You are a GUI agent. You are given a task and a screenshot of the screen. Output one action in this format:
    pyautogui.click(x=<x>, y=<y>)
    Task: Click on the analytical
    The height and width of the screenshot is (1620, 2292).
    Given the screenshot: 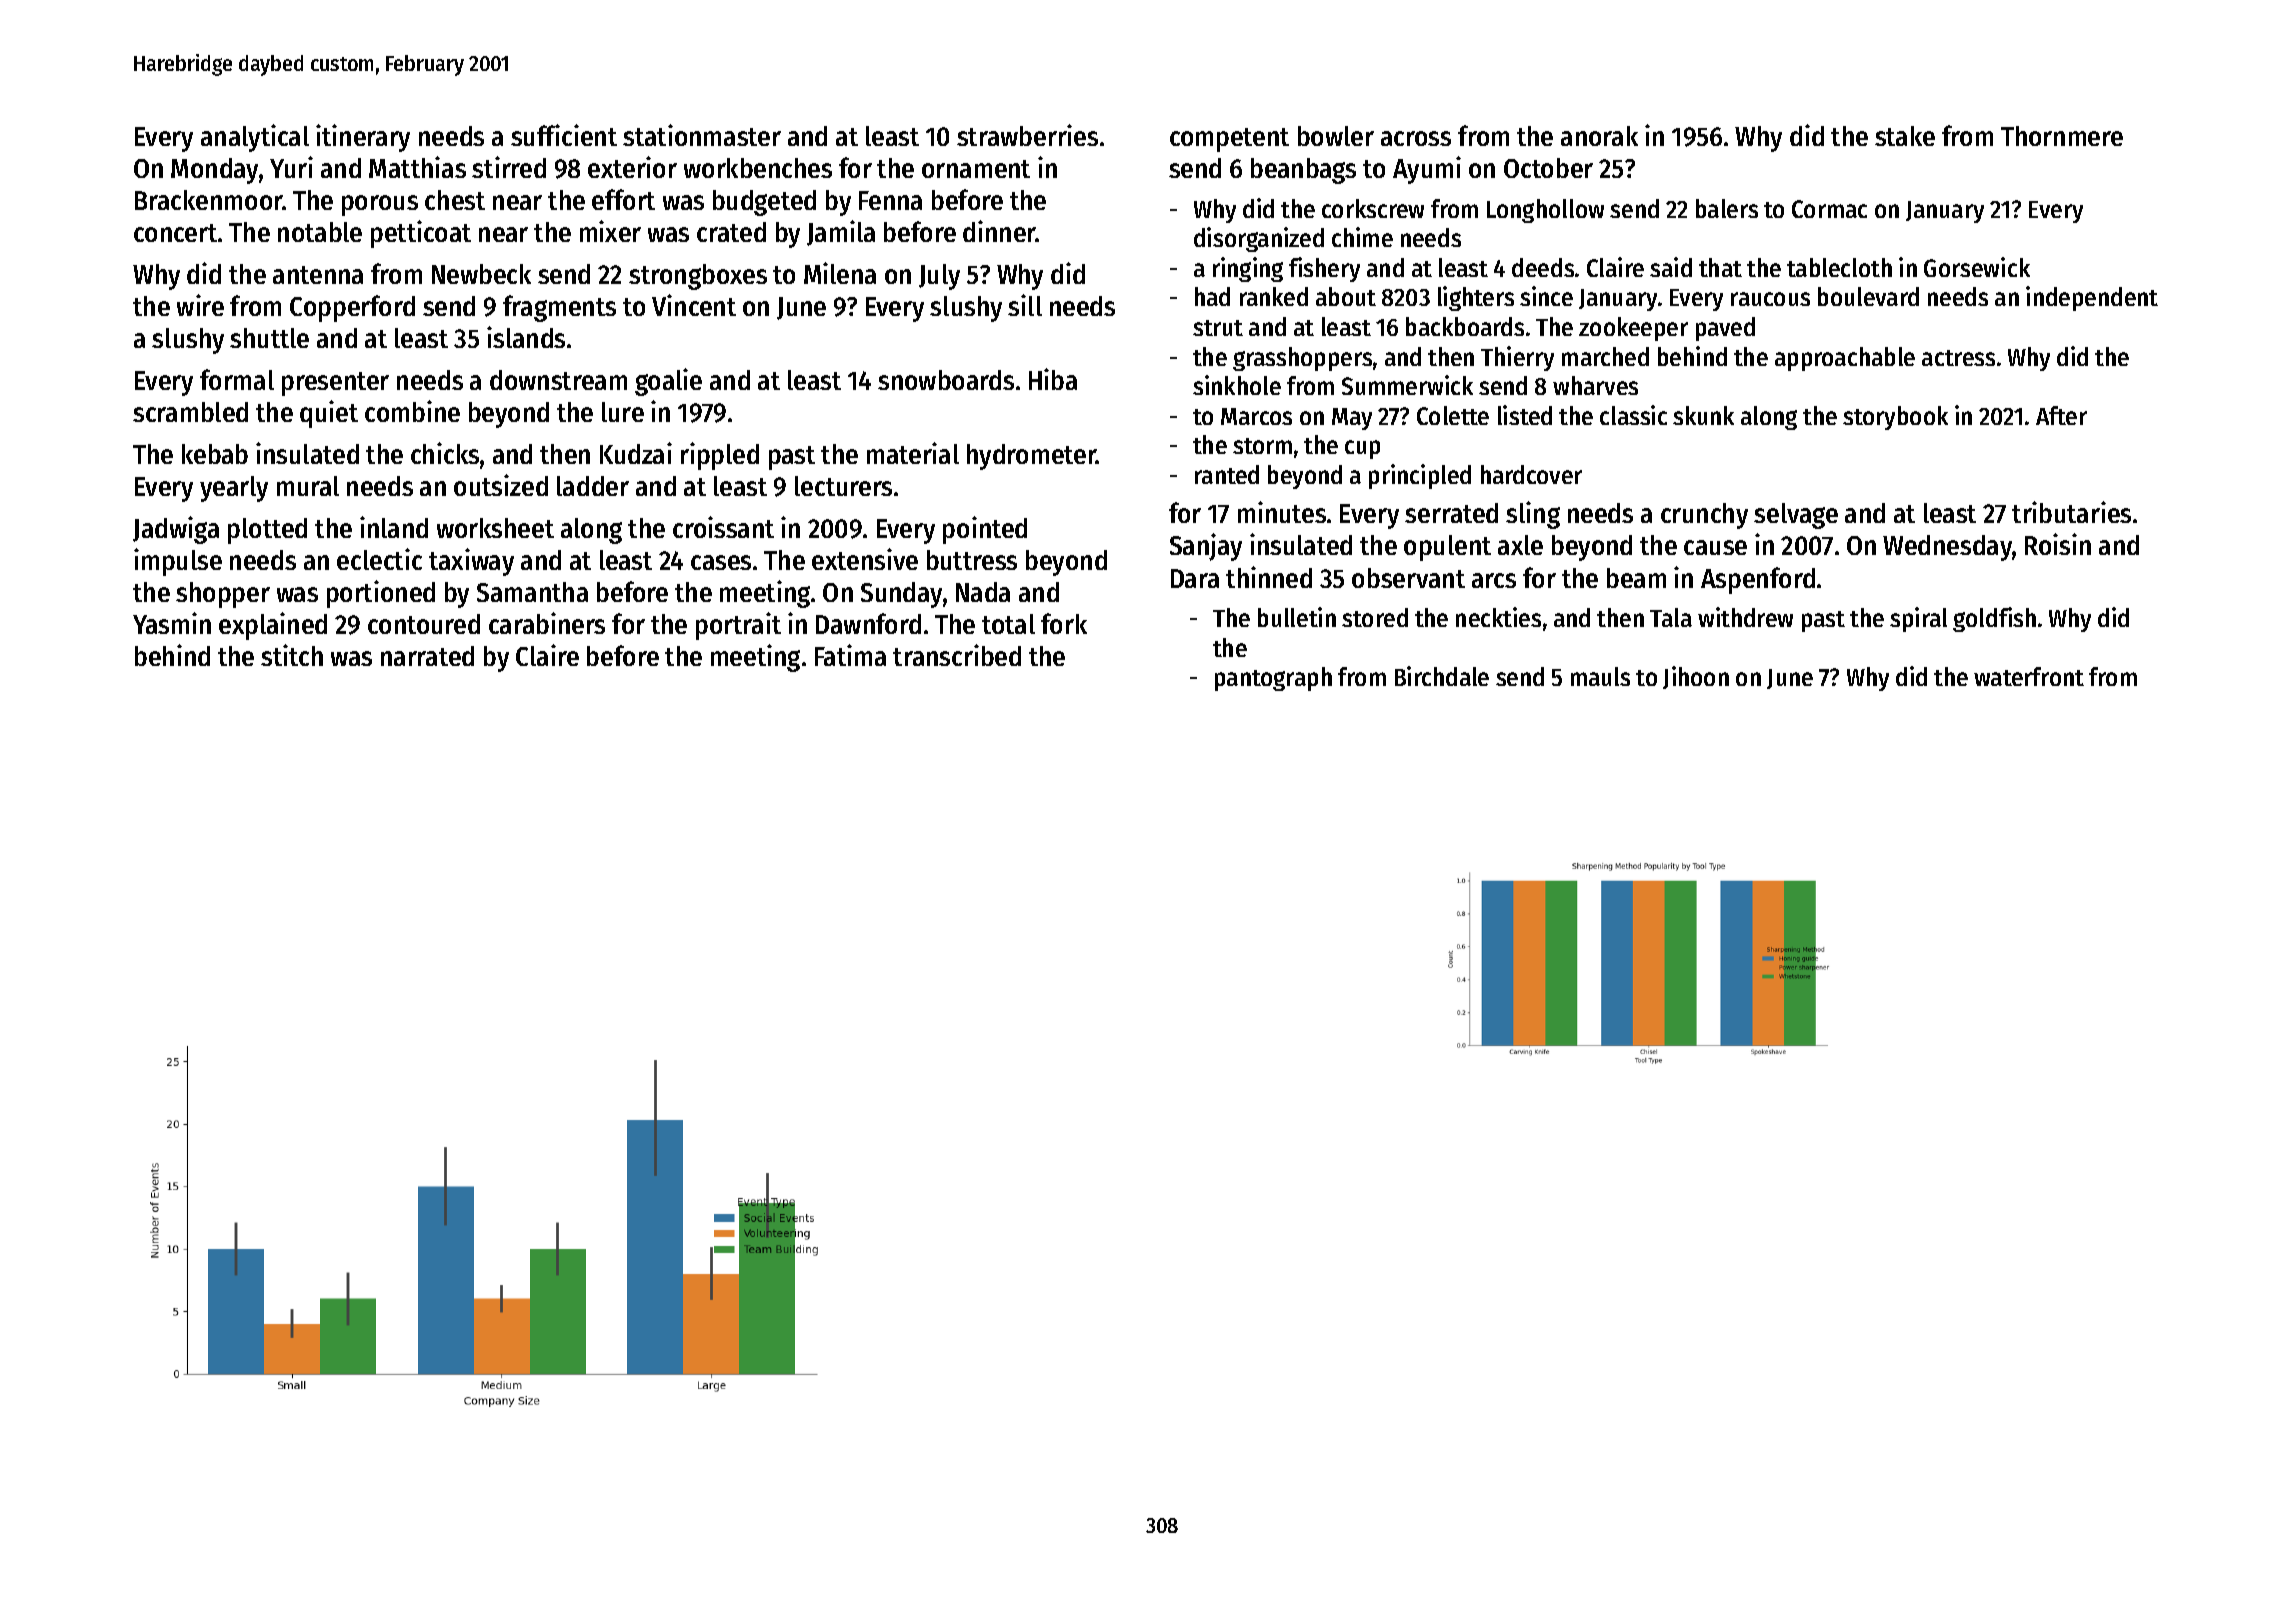 What is the action you would take?
    pyautogui.click(x=255, y=138)
